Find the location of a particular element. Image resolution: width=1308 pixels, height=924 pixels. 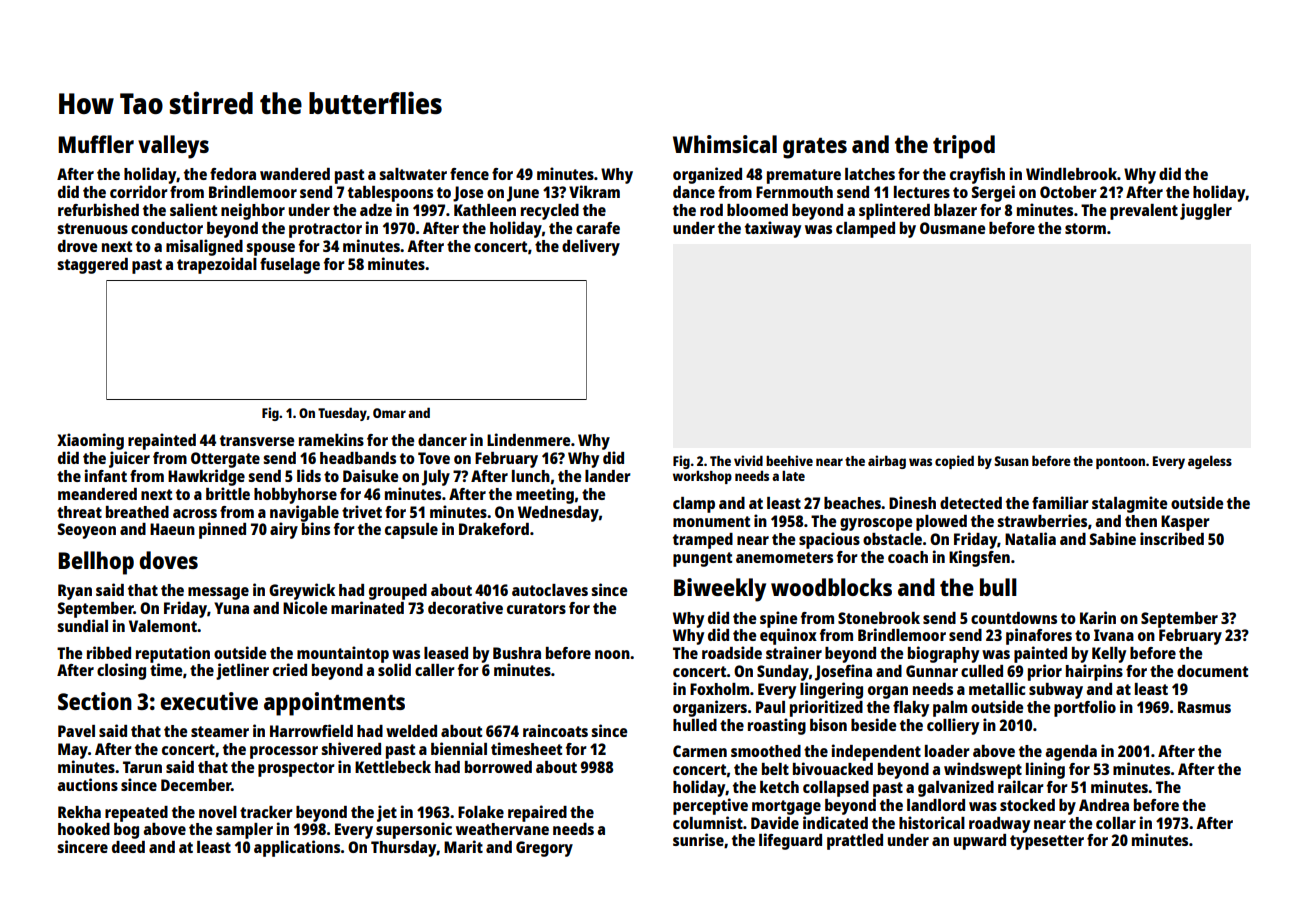

blazer is located at coordinates (955, 210).
